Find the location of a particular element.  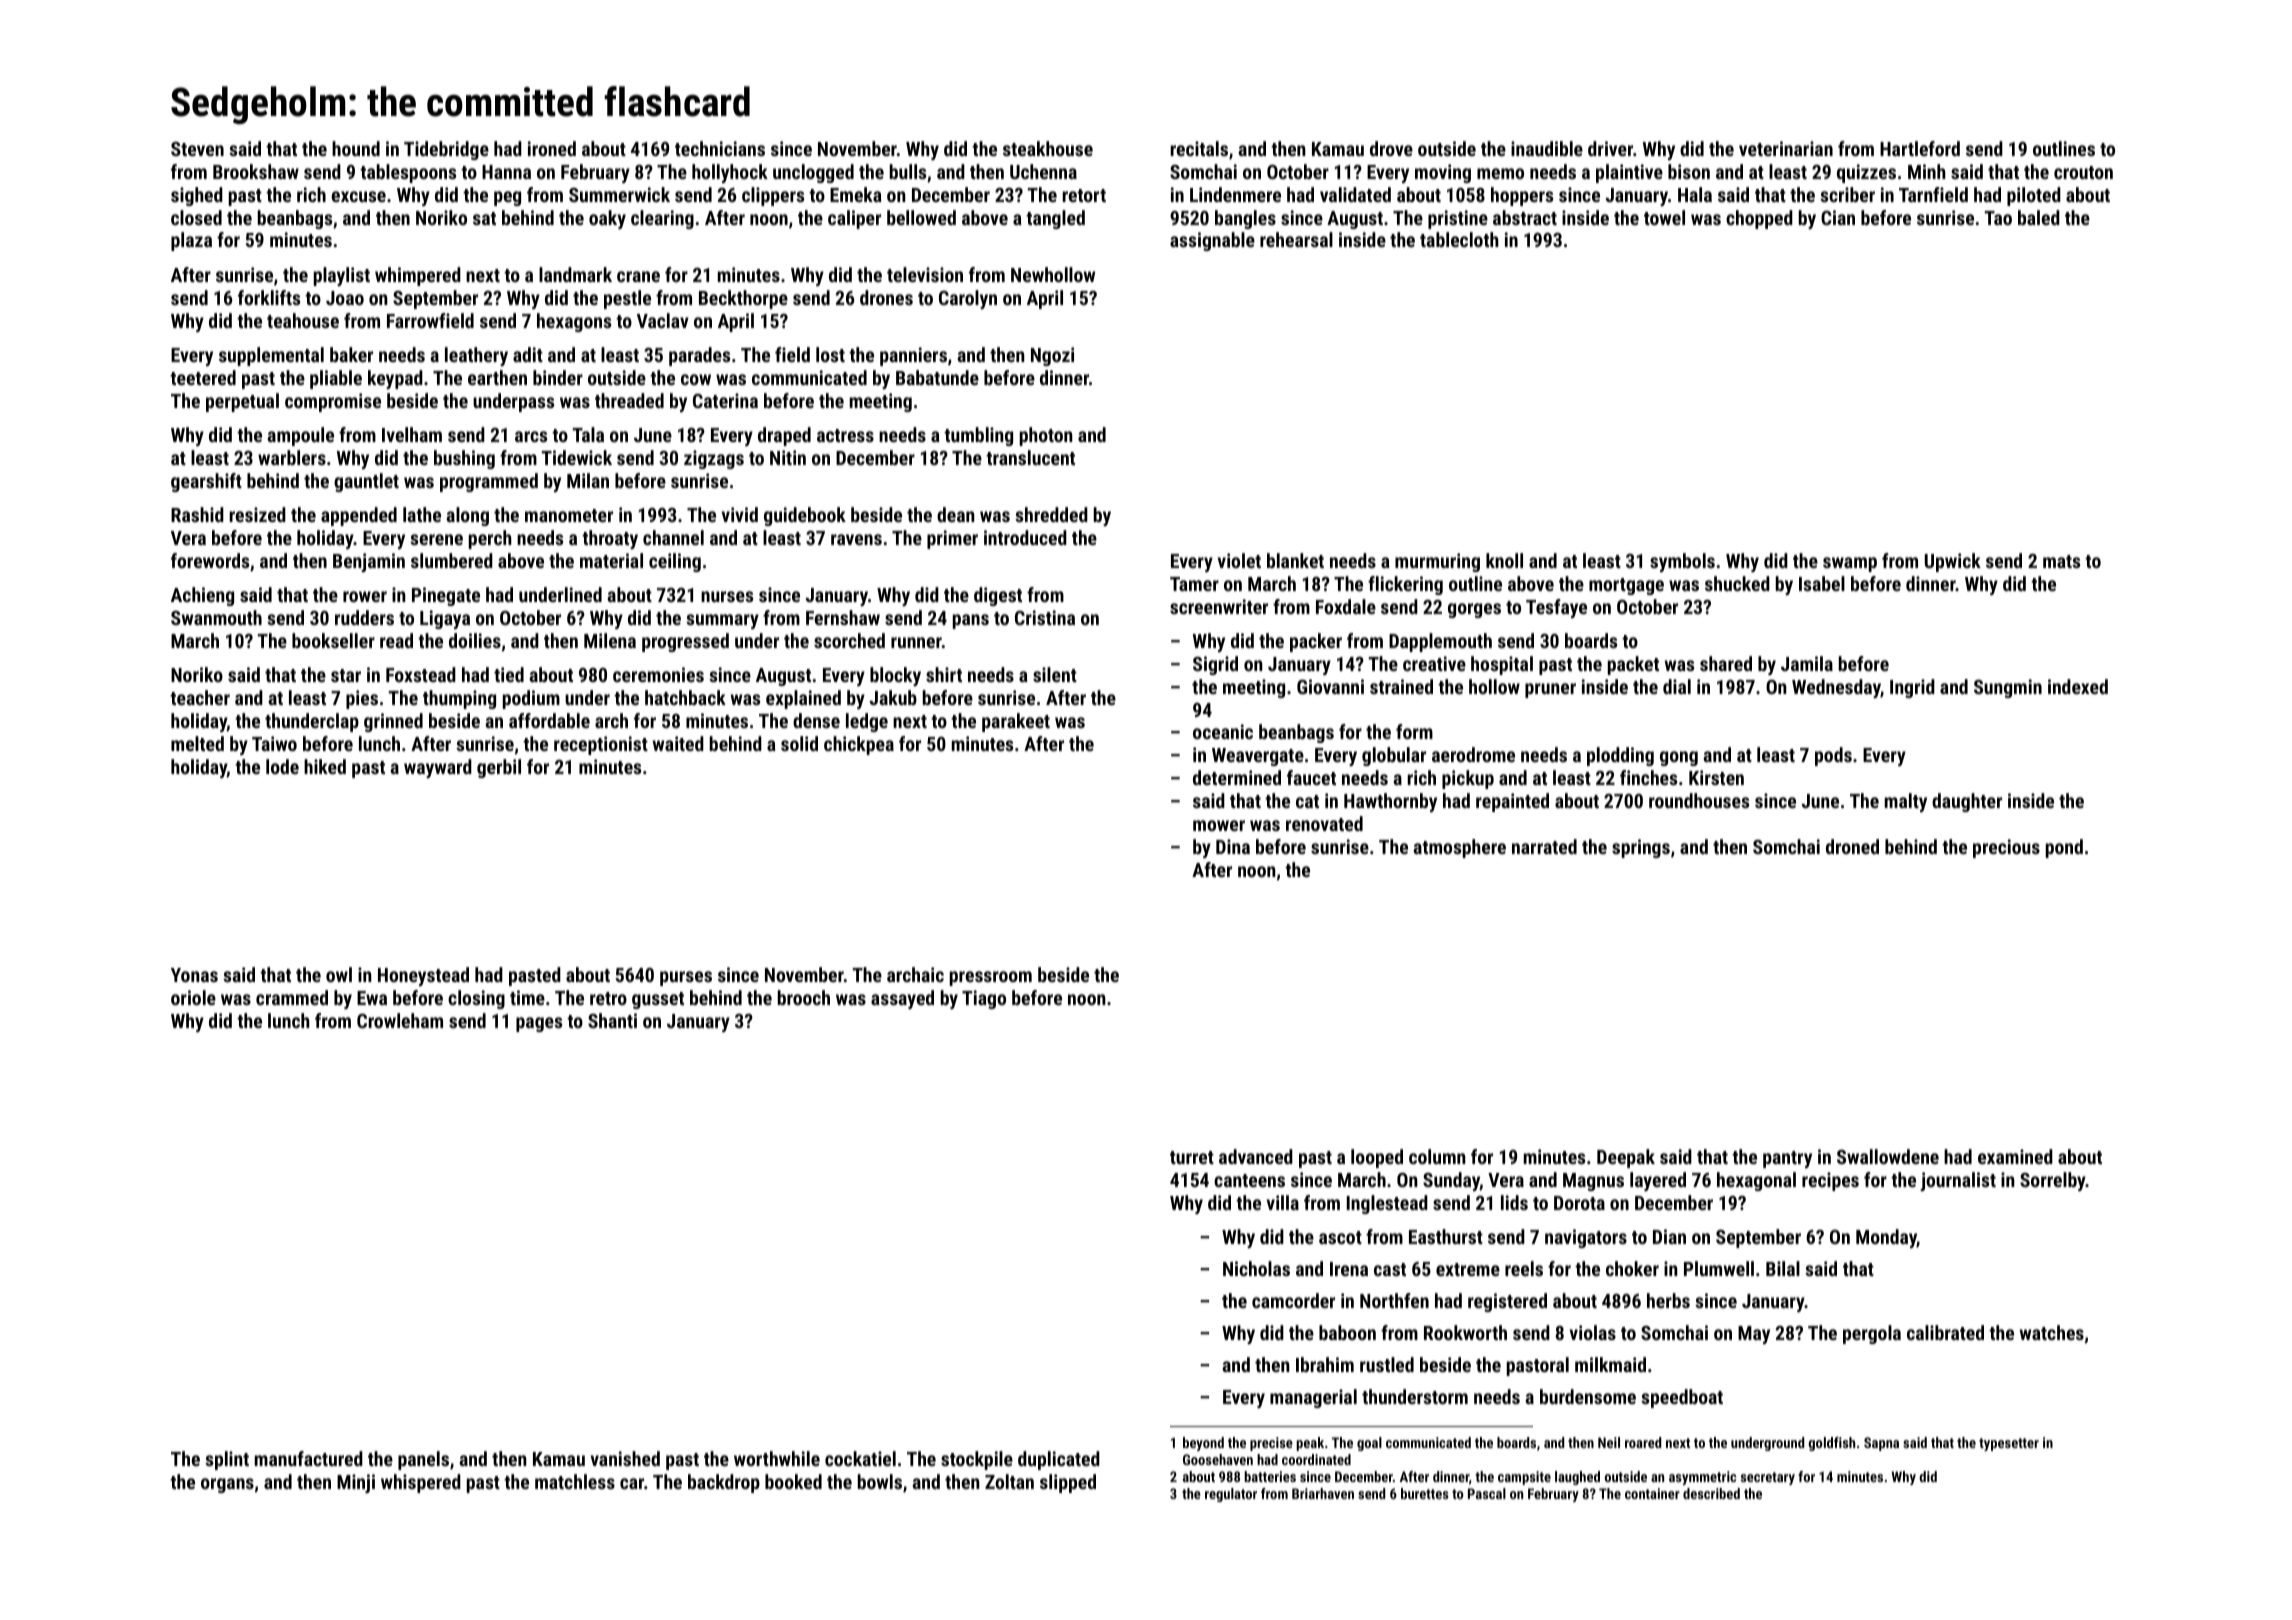

organs is located at coordinates (227, 1485).
